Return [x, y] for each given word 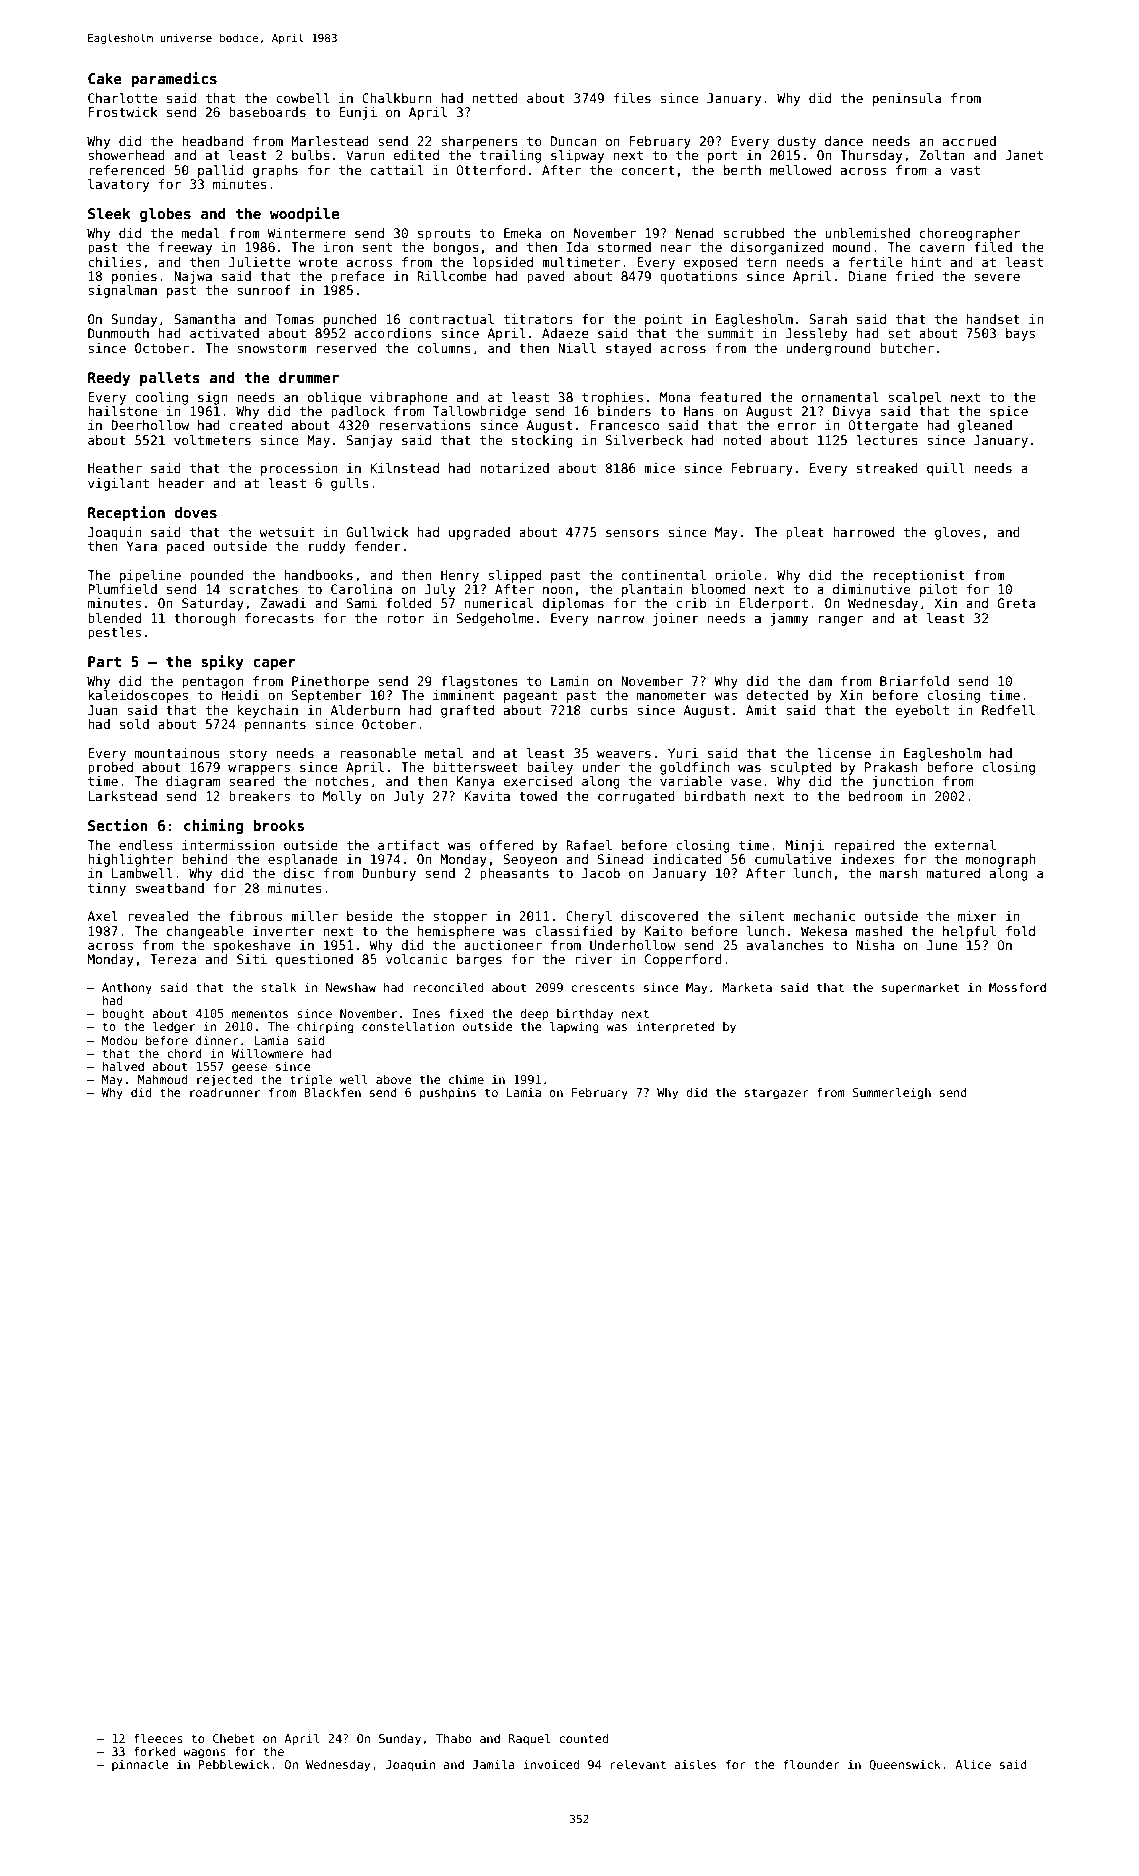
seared [252, 781]
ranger [841, 620]
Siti [252, 959]
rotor [405, 618]
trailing [510, 156]
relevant [638, 1764]
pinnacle [140, 1766]
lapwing [574, 1028]
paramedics [174, 79]
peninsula [907, 99]
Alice [973, 1764]
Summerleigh [891, 1094]
